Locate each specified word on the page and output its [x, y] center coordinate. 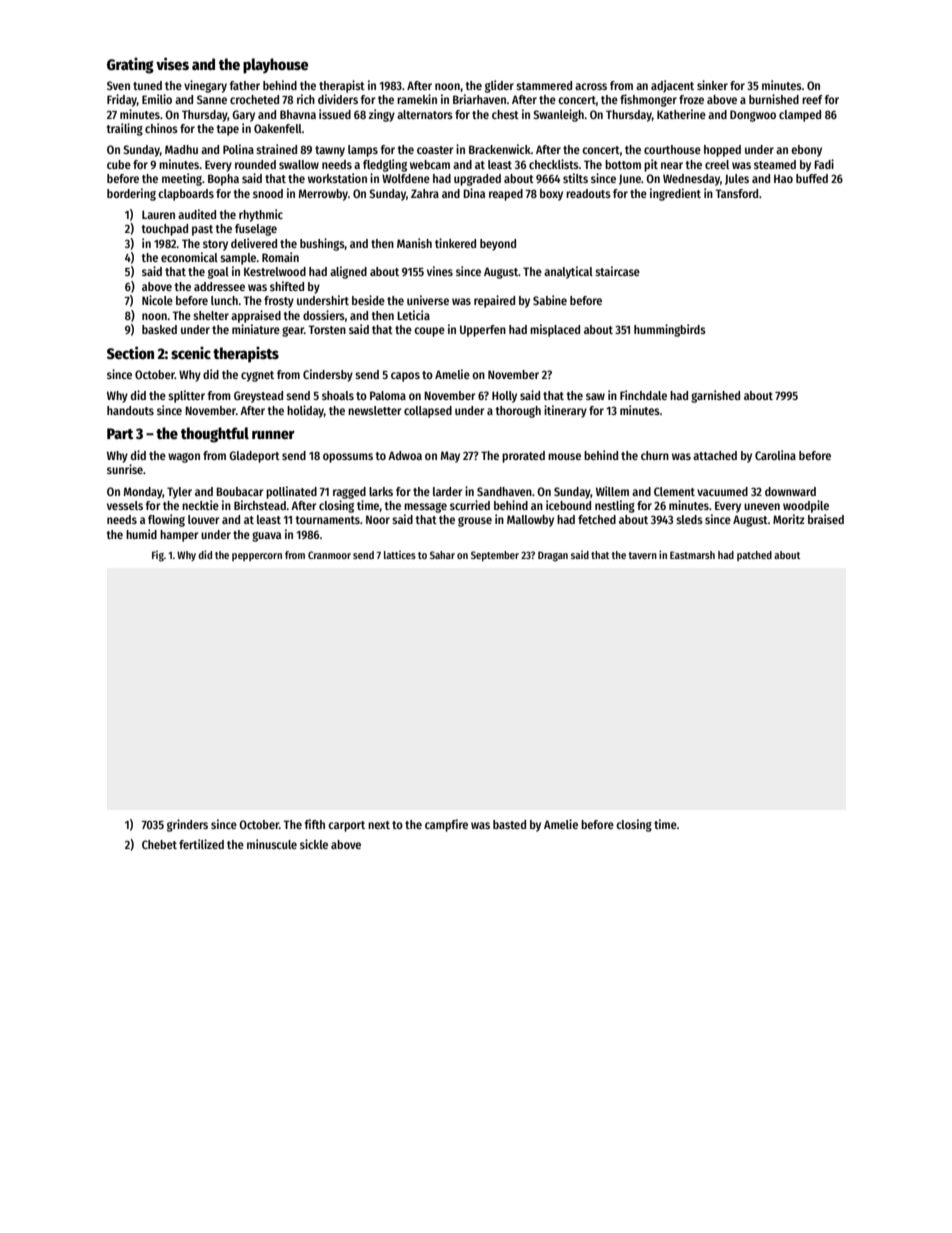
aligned [348, 272]
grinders [187, 825]
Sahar [442, 555]
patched [754, 556]
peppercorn [257, 557]
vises [172, 63]
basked [159, 329]
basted [509, 824]
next [379, 825]
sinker [712, 85]
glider [499, 86]
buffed [812, 178]
